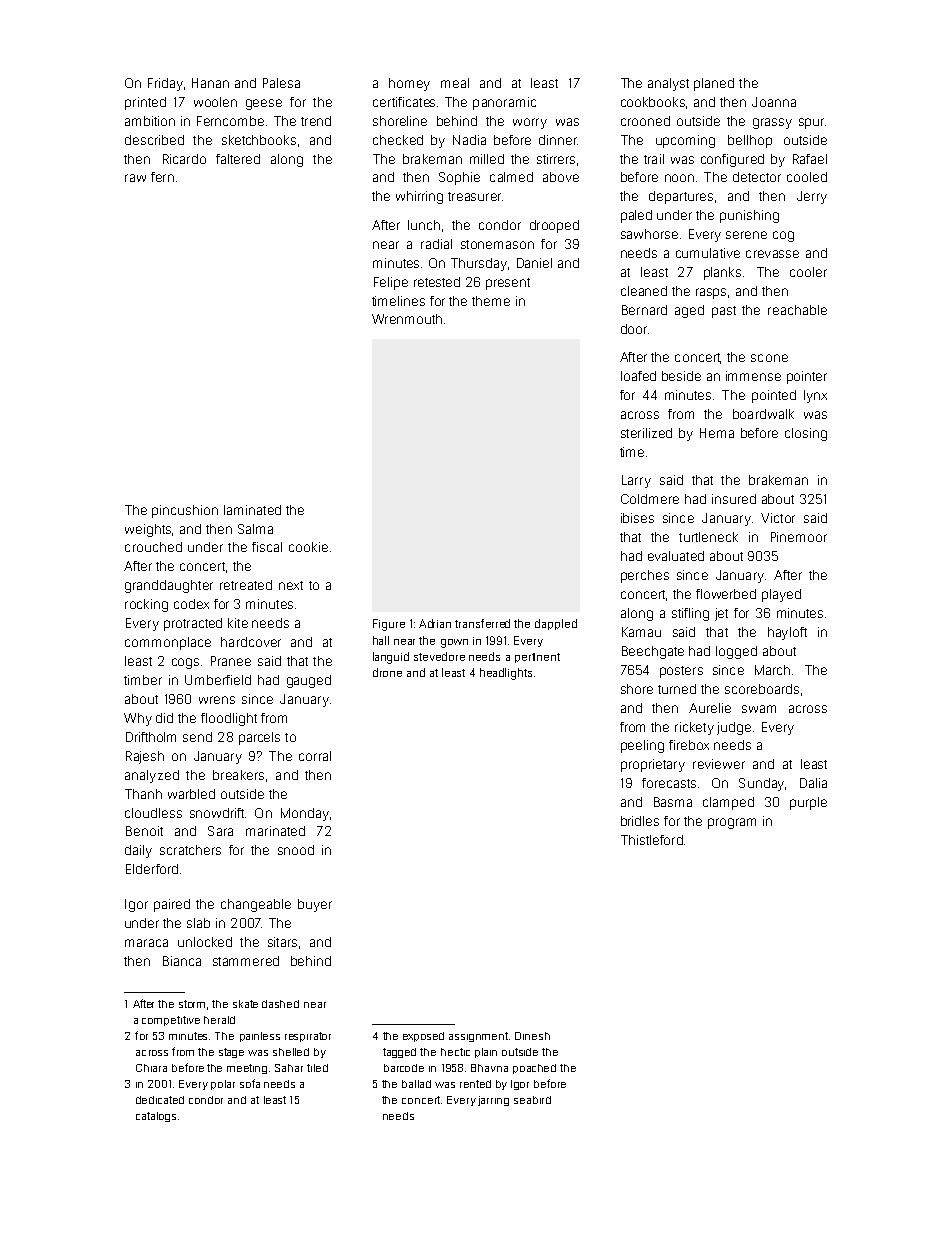 Image resolution: width=952 pixels, height=1233 pixels. What do you see at coordinates (640, 821) in the screenshot?
I see `bridles` at bounding box center [640, 821].
